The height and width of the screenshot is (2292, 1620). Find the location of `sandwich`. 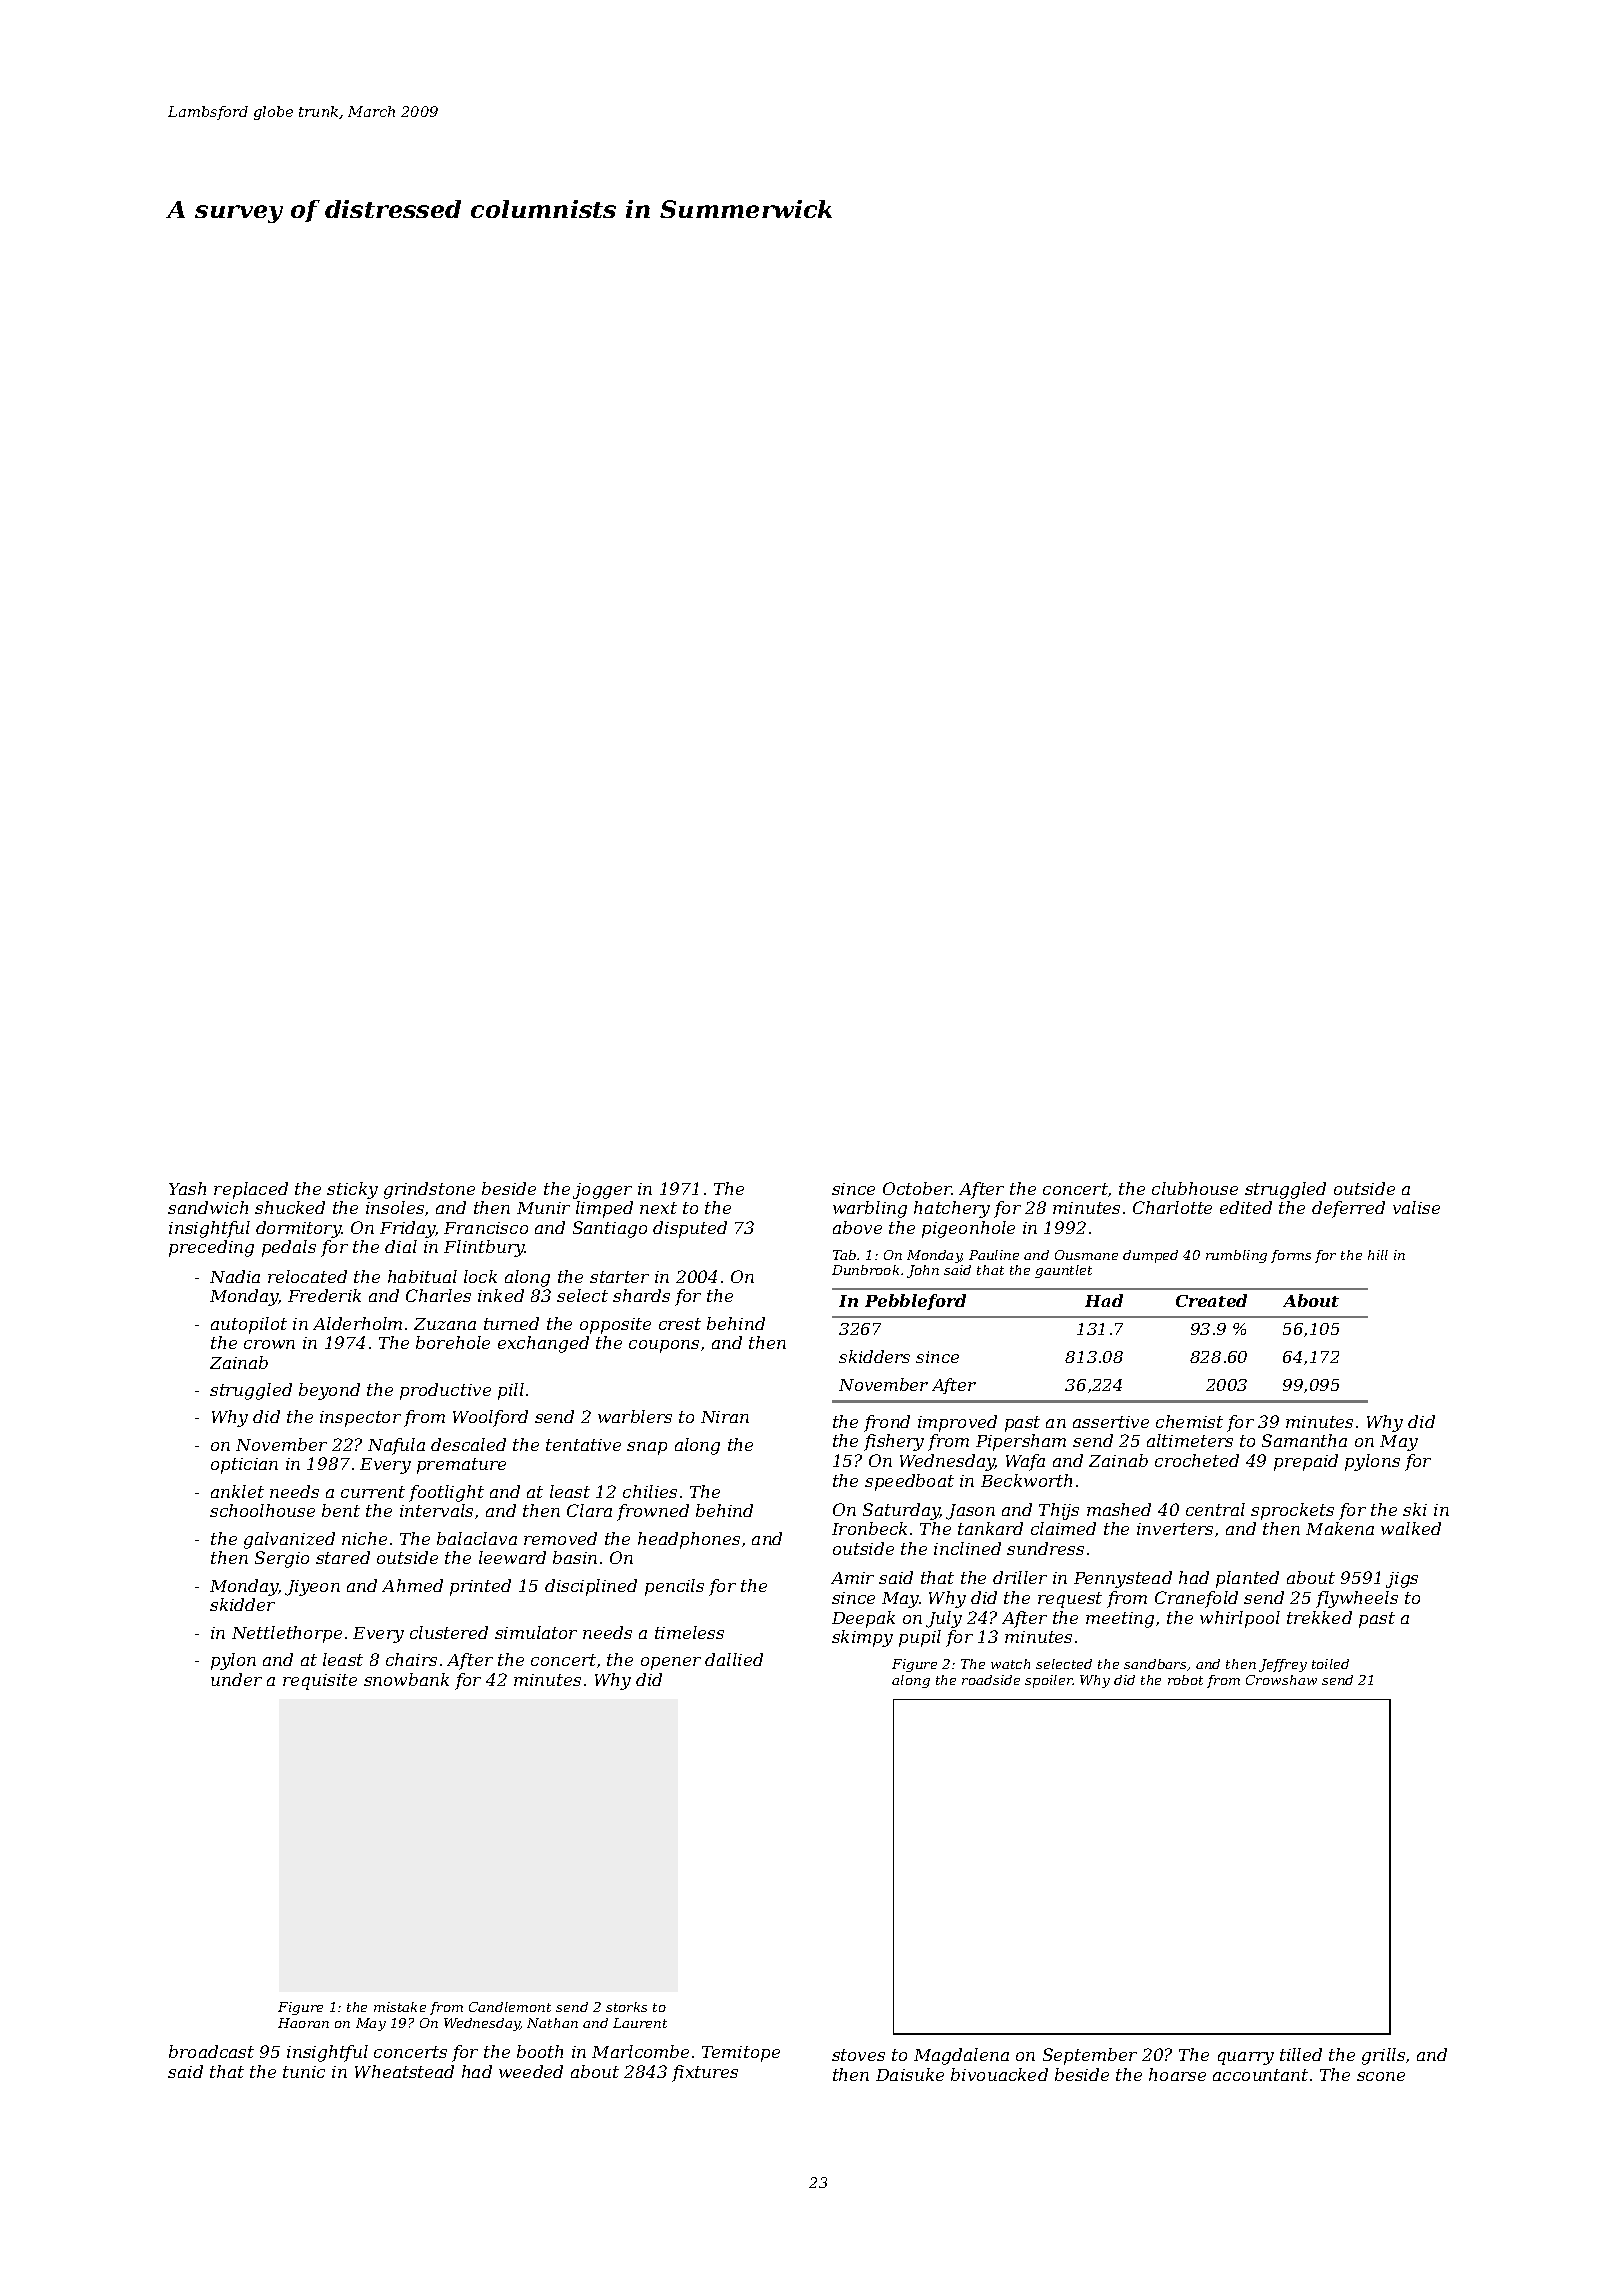

sandwich is located at coordinates (208, 1207).
